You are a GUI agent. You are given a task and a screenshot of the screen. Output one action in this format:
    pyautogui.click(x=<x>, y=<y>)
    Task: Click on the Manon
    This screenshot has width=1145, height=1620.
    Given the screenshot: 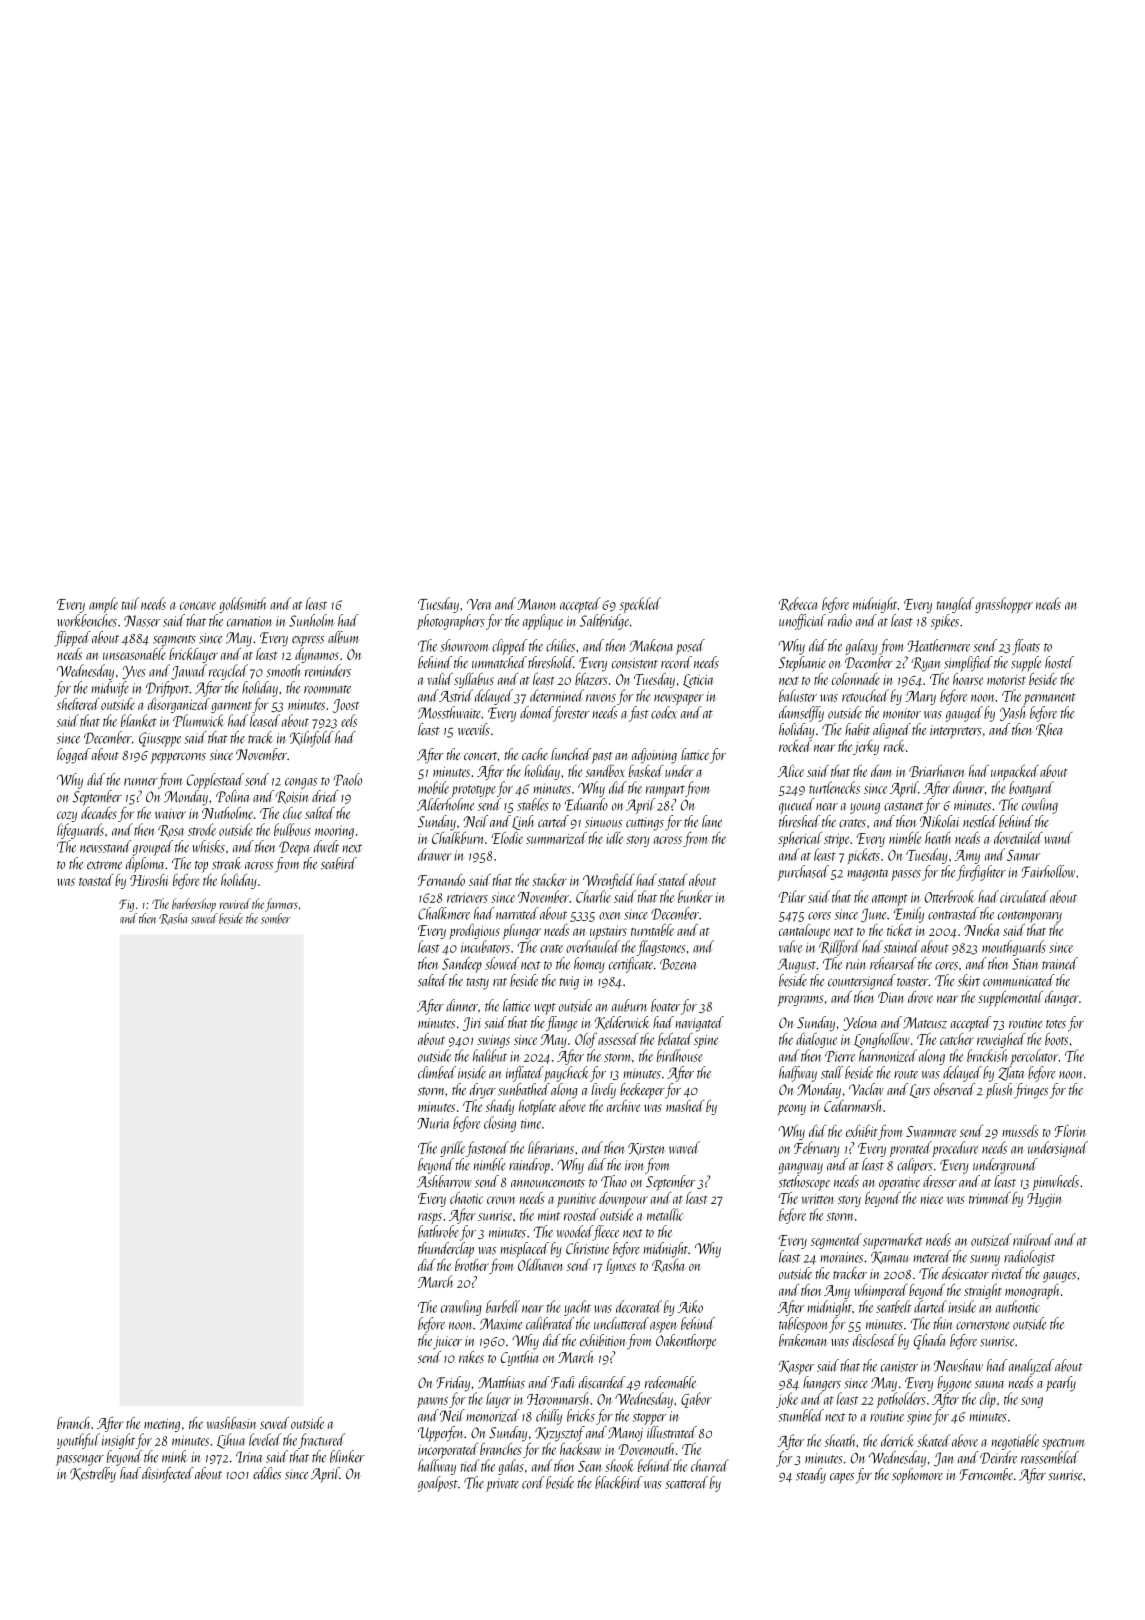 What is the action you would take?
    pyautogui.click(x=536, y=604)
